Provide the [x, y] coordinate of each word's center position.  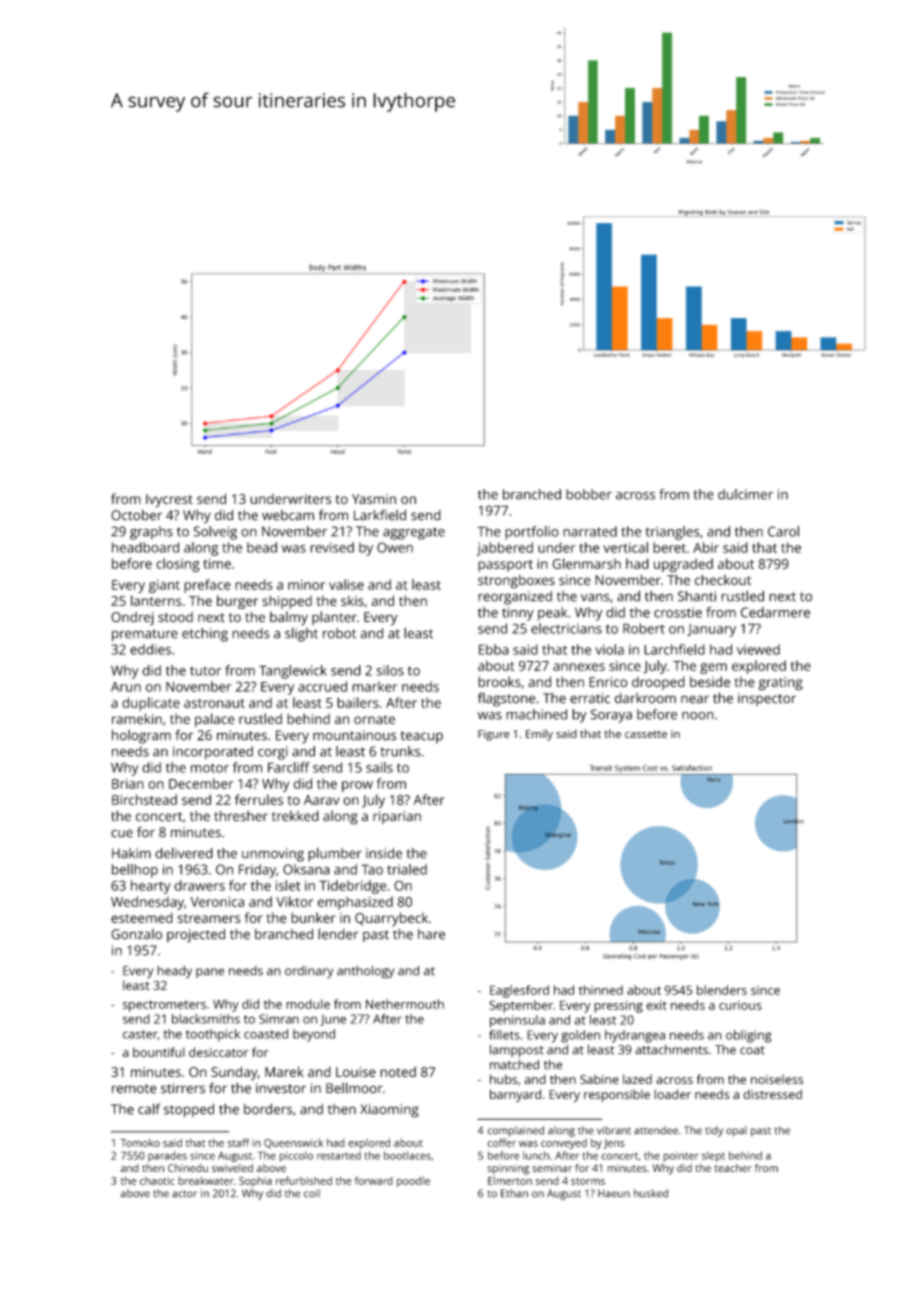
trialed [407, 869]
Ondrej [132, 619]
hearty [151, 887]
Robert [644, 628]
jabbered [505, 549]
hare [431, 934]
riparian [397, 817]
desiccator [219, 1052]
